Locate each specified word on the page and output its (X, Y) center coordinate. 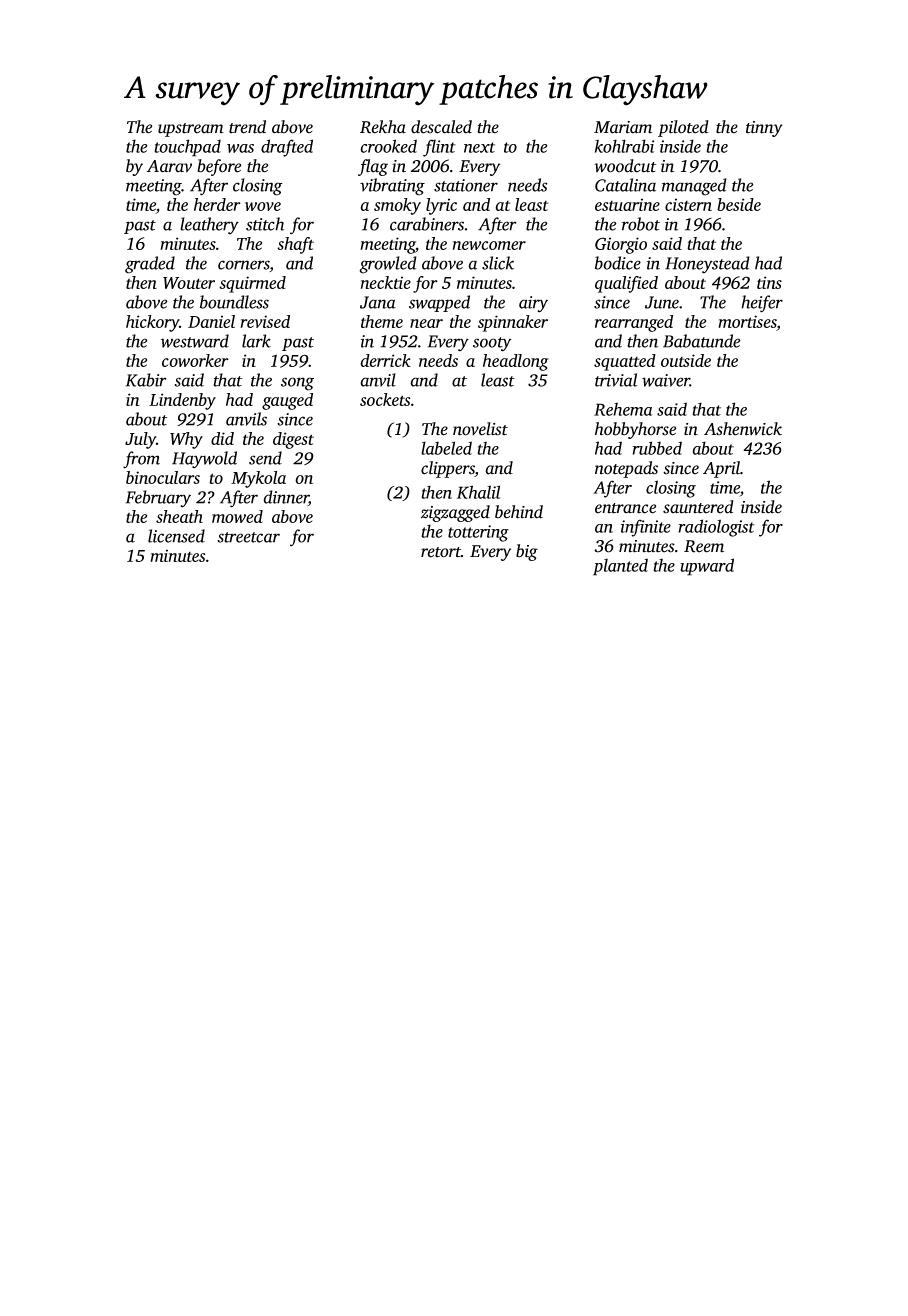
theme (382, 321)
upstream (191, 130)
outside (686, 360)
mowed (237, 516)
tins (769, 282)
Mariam (623, 127)
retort (441, 552)
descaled (441, 127)
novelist (480, 429)
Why (186, 440)
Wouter (189, 283)
